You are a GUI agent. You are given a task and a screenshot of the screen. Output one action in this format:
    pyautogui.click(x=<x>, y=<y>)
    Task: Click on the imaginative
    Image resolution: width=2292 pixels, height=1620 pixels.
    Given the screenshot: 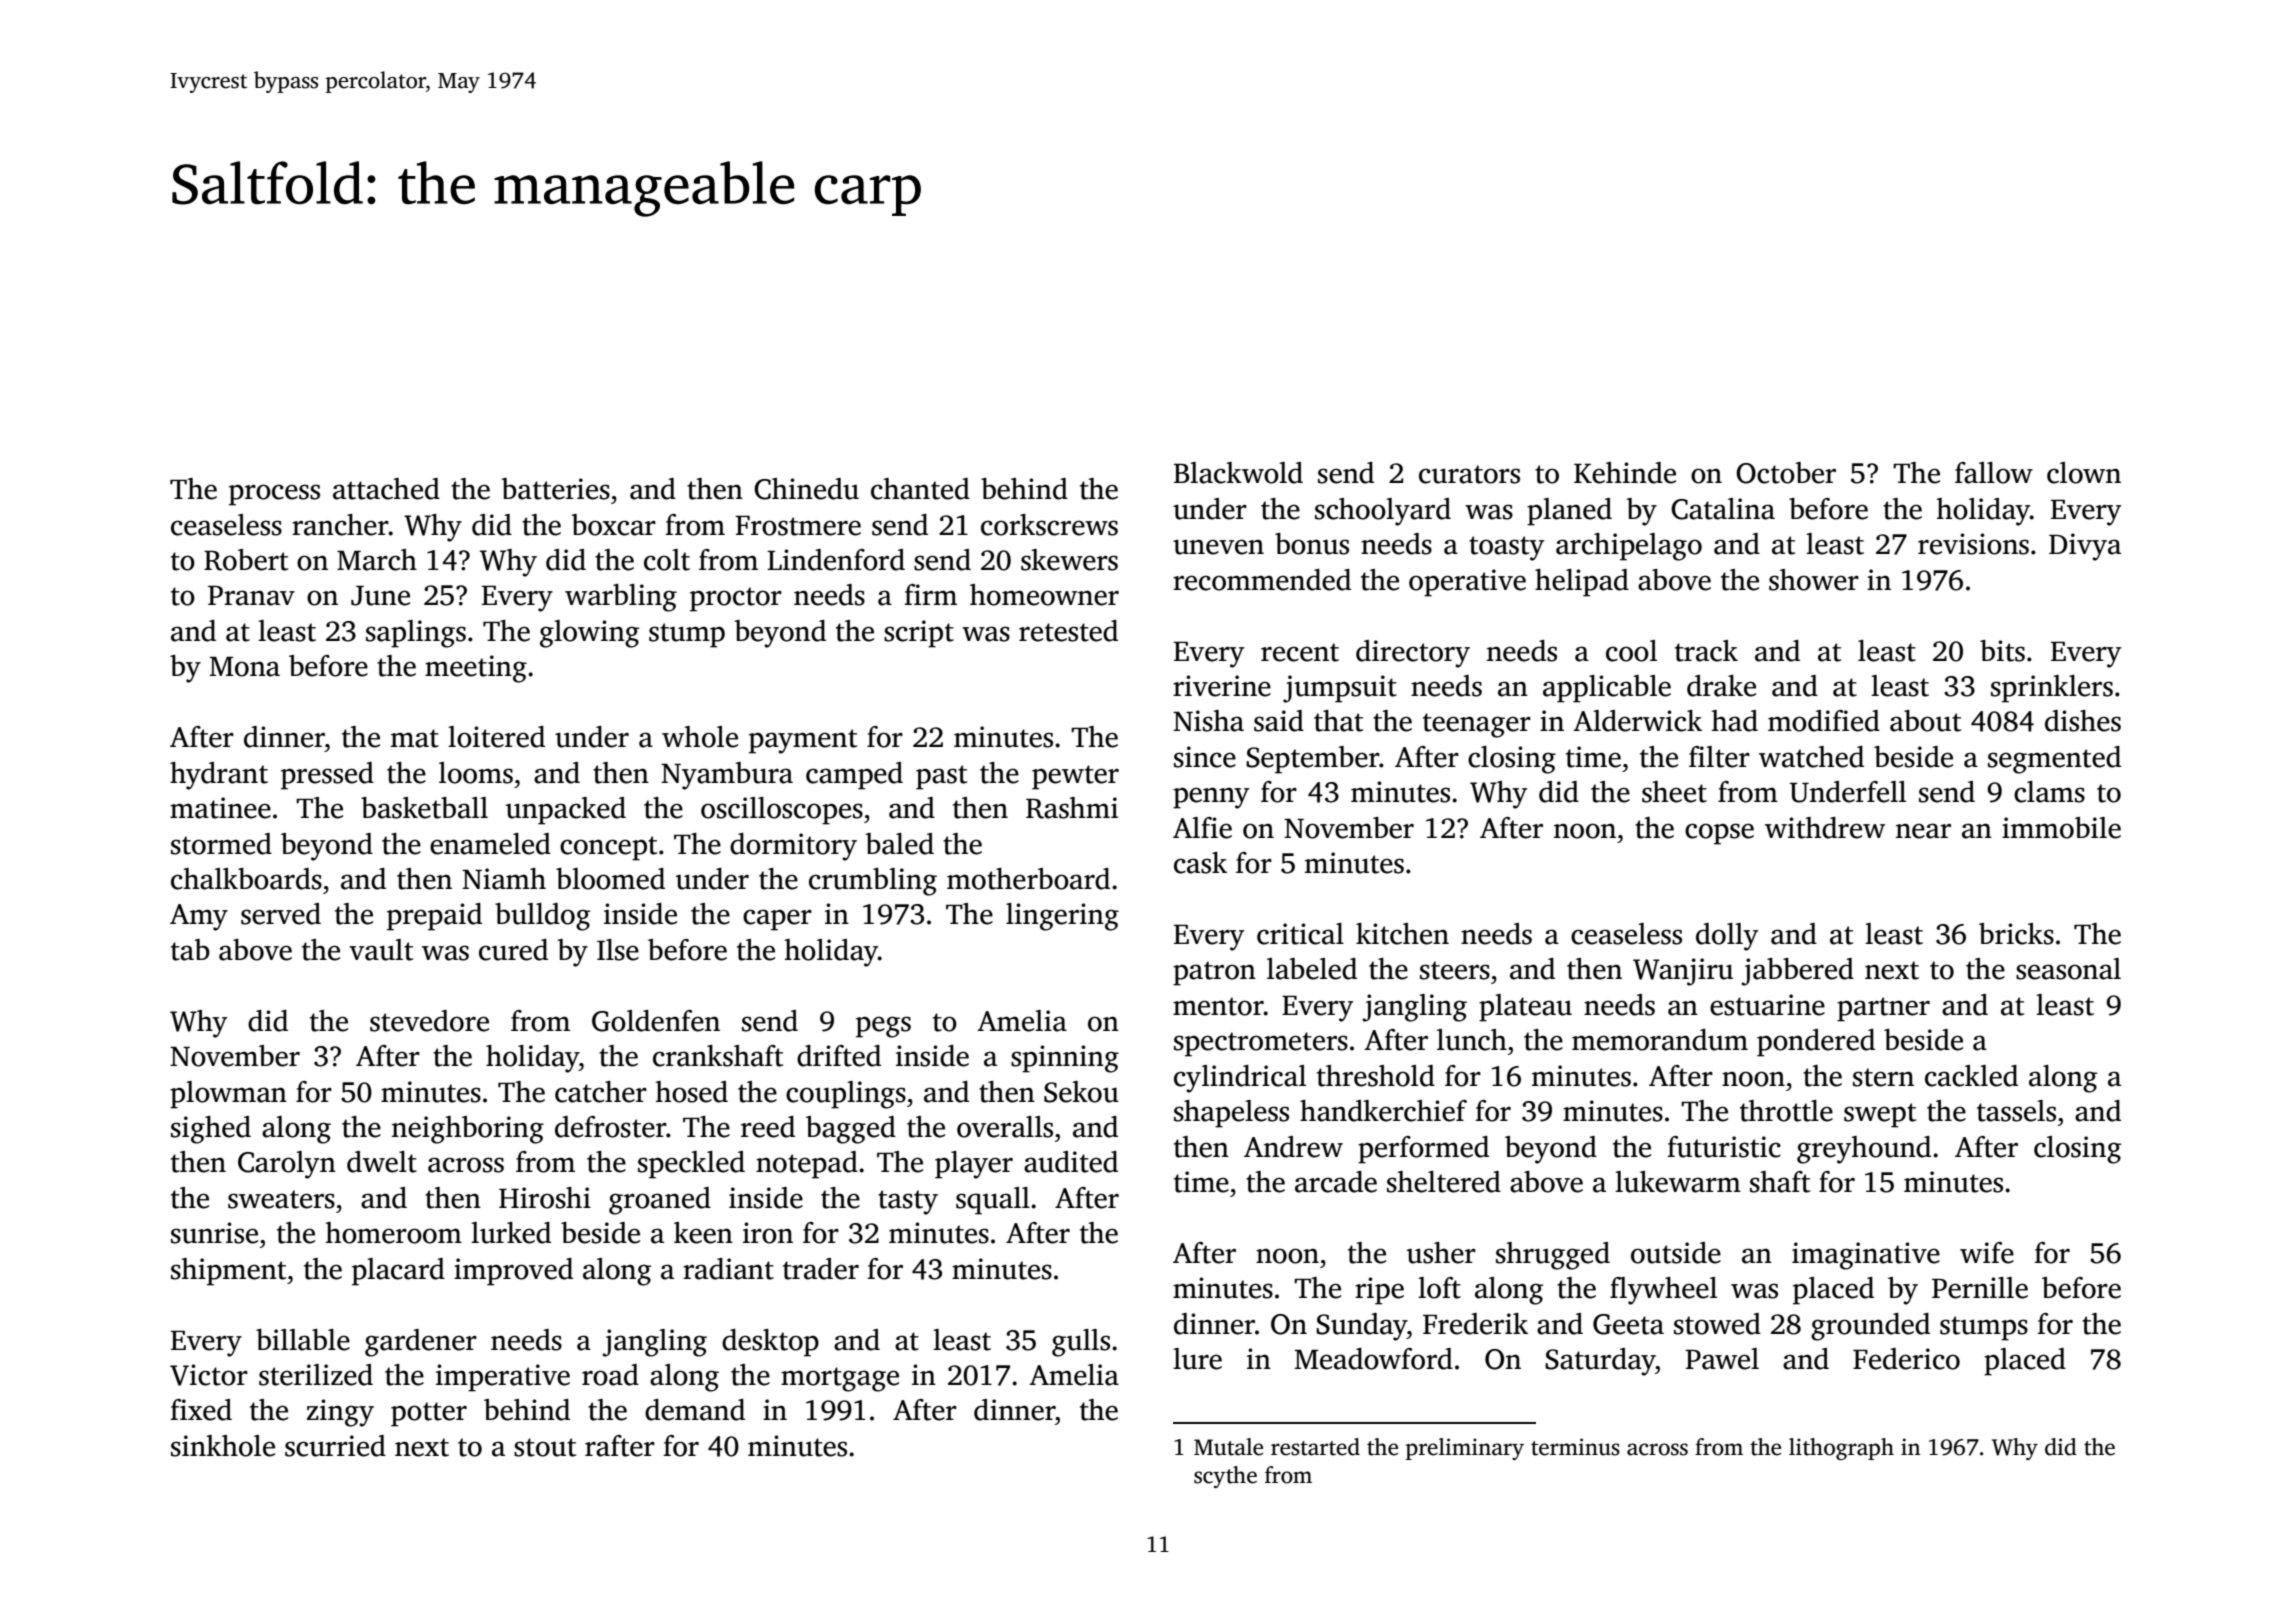 What is the action you would take?
    pyautogui.click(x=1866, y=1256)
